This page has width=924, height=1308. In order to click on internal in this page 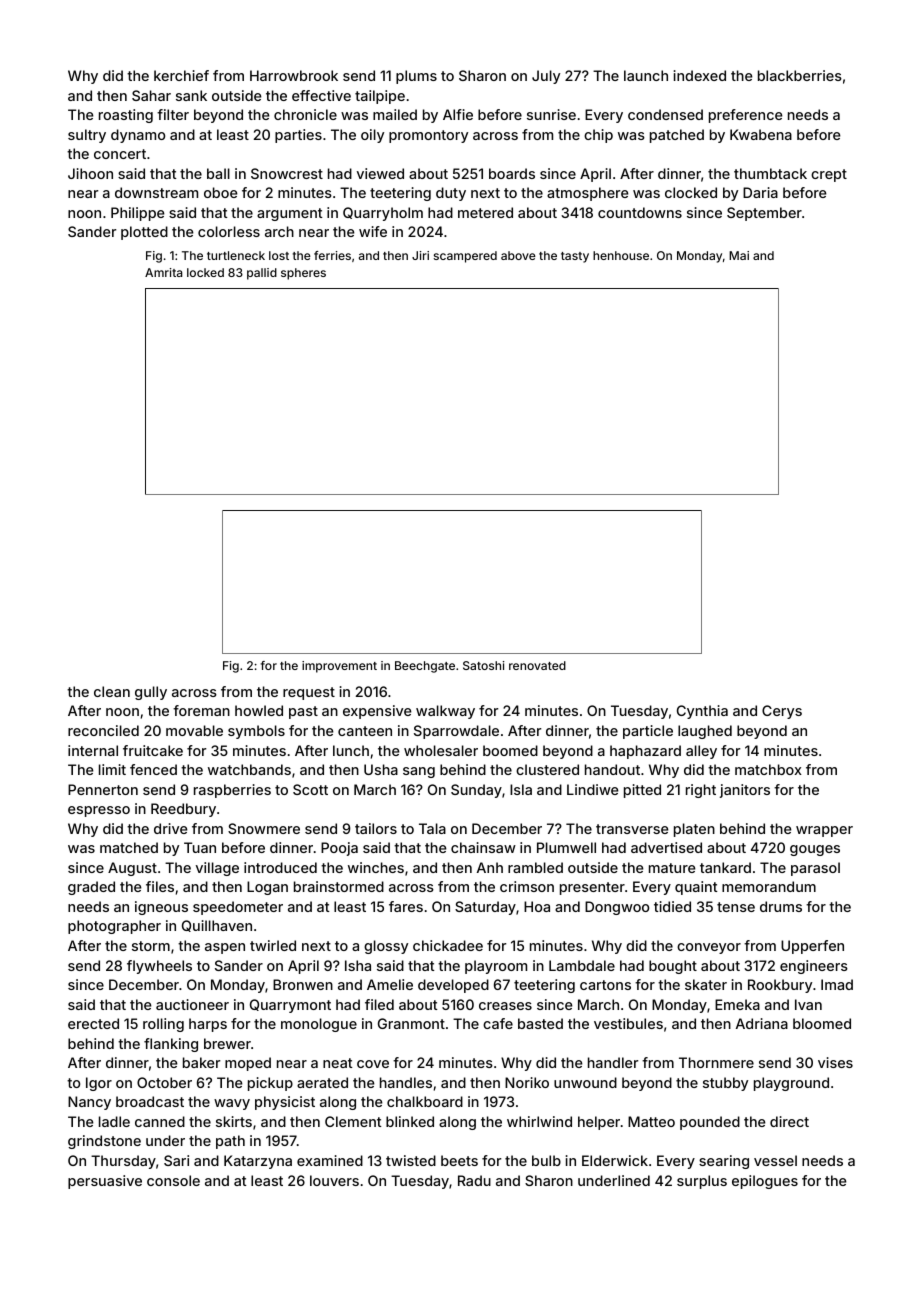, I will do `click(93, 750)`.
